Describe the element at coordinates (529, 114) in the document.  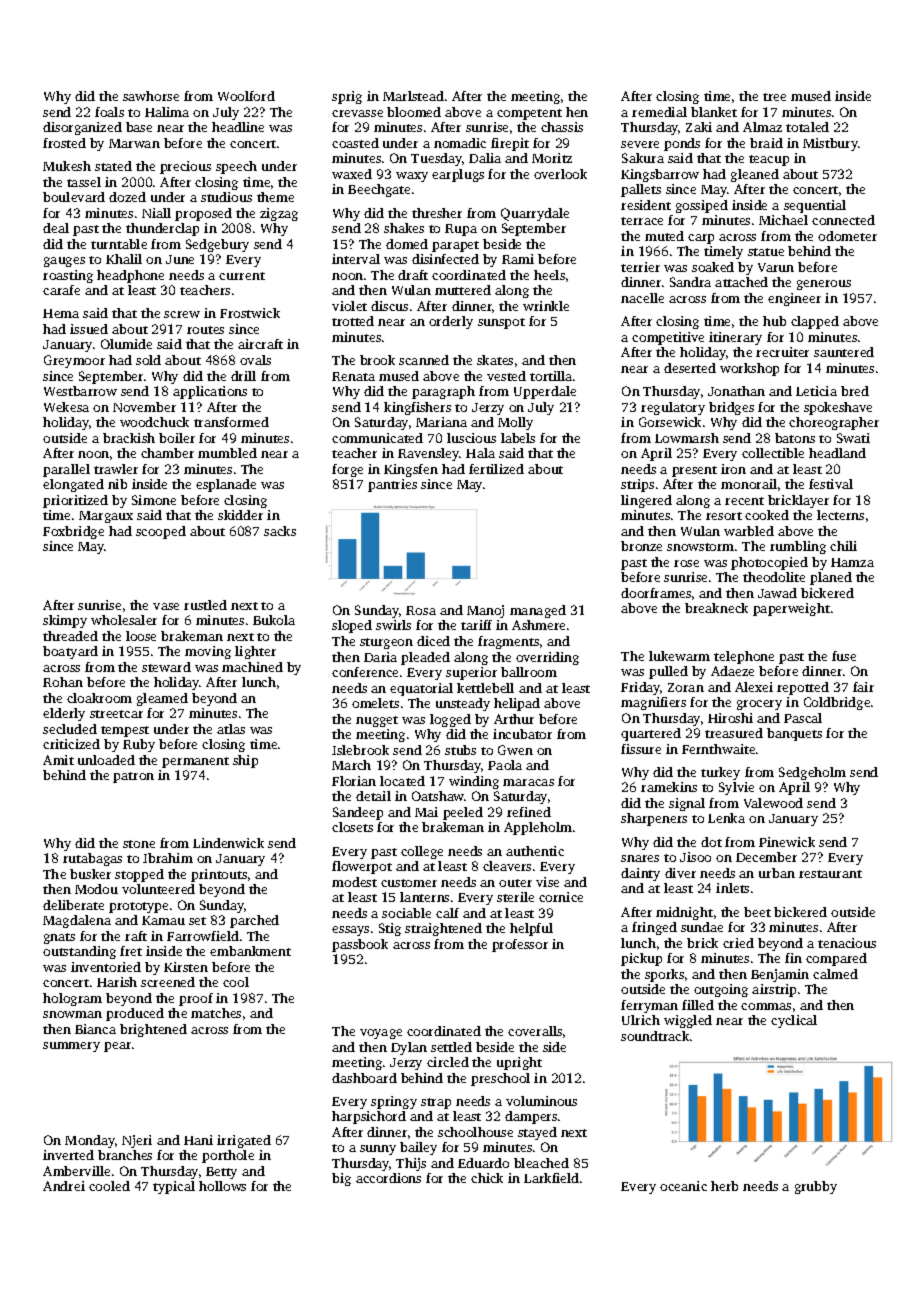
I see `competent` at that location.
